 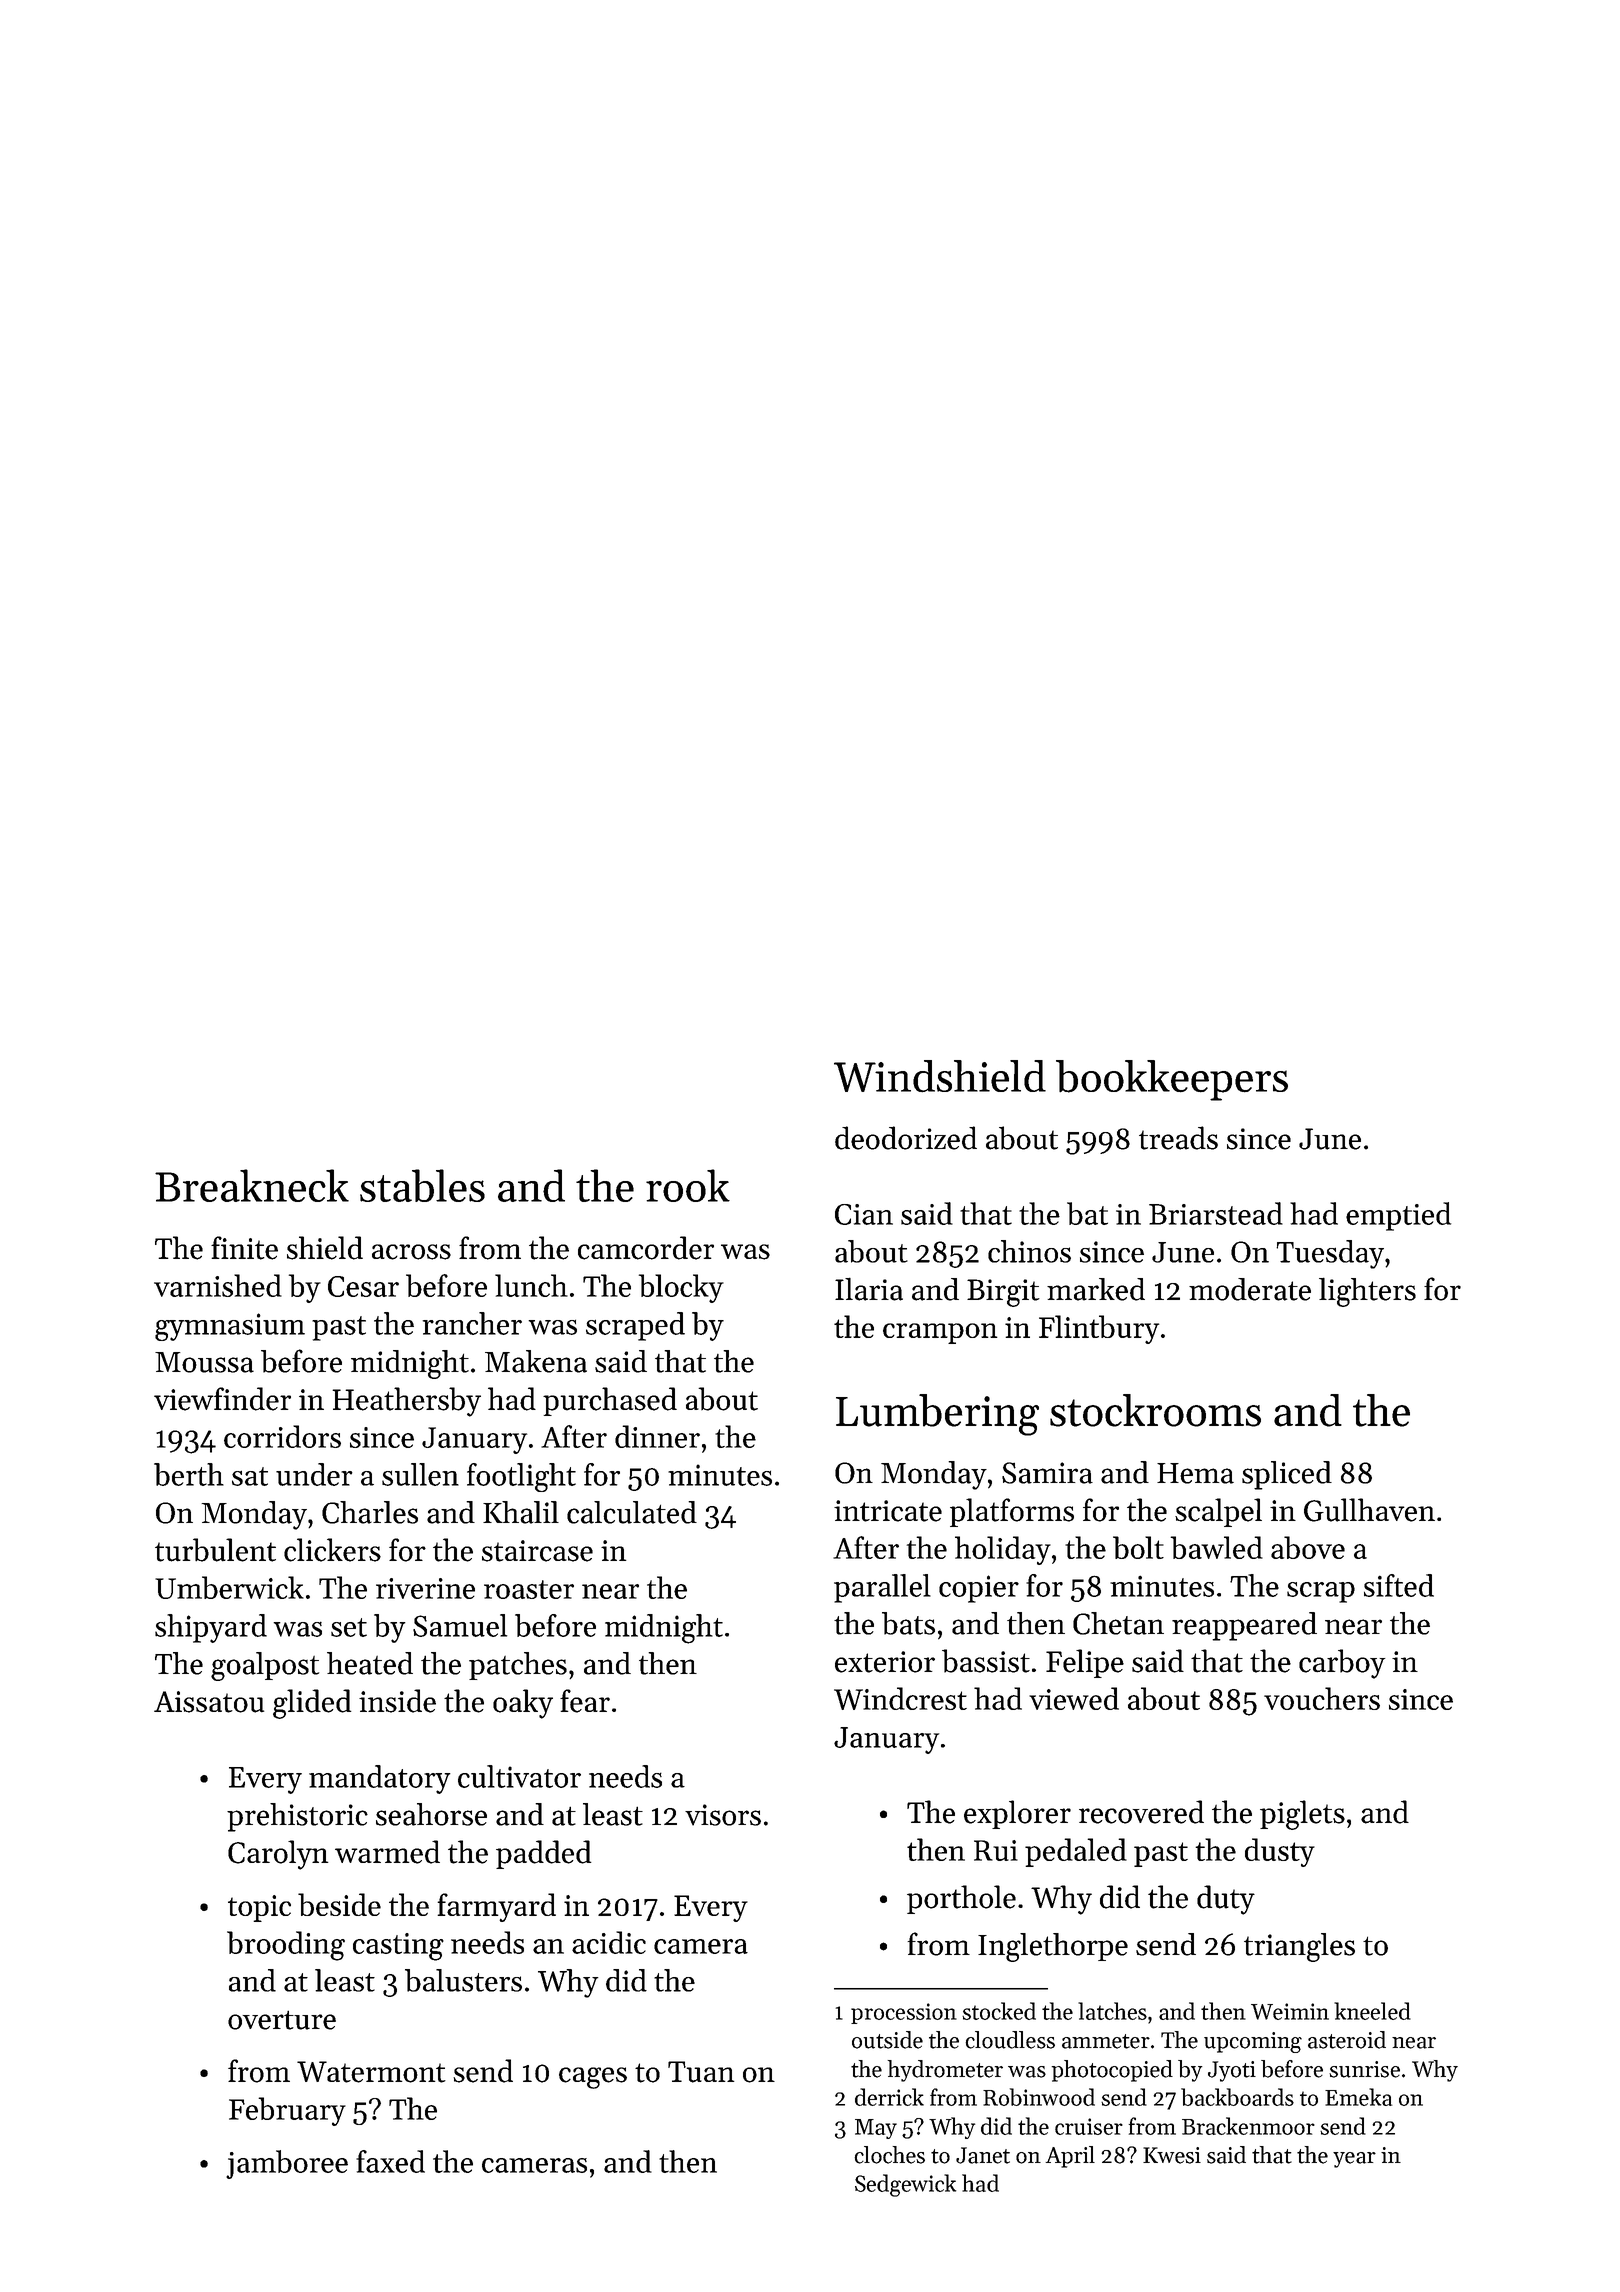 What do you see at coordinates (632, 1512) in the page?
I see `calculated` at bounding box center [632, 1512].
